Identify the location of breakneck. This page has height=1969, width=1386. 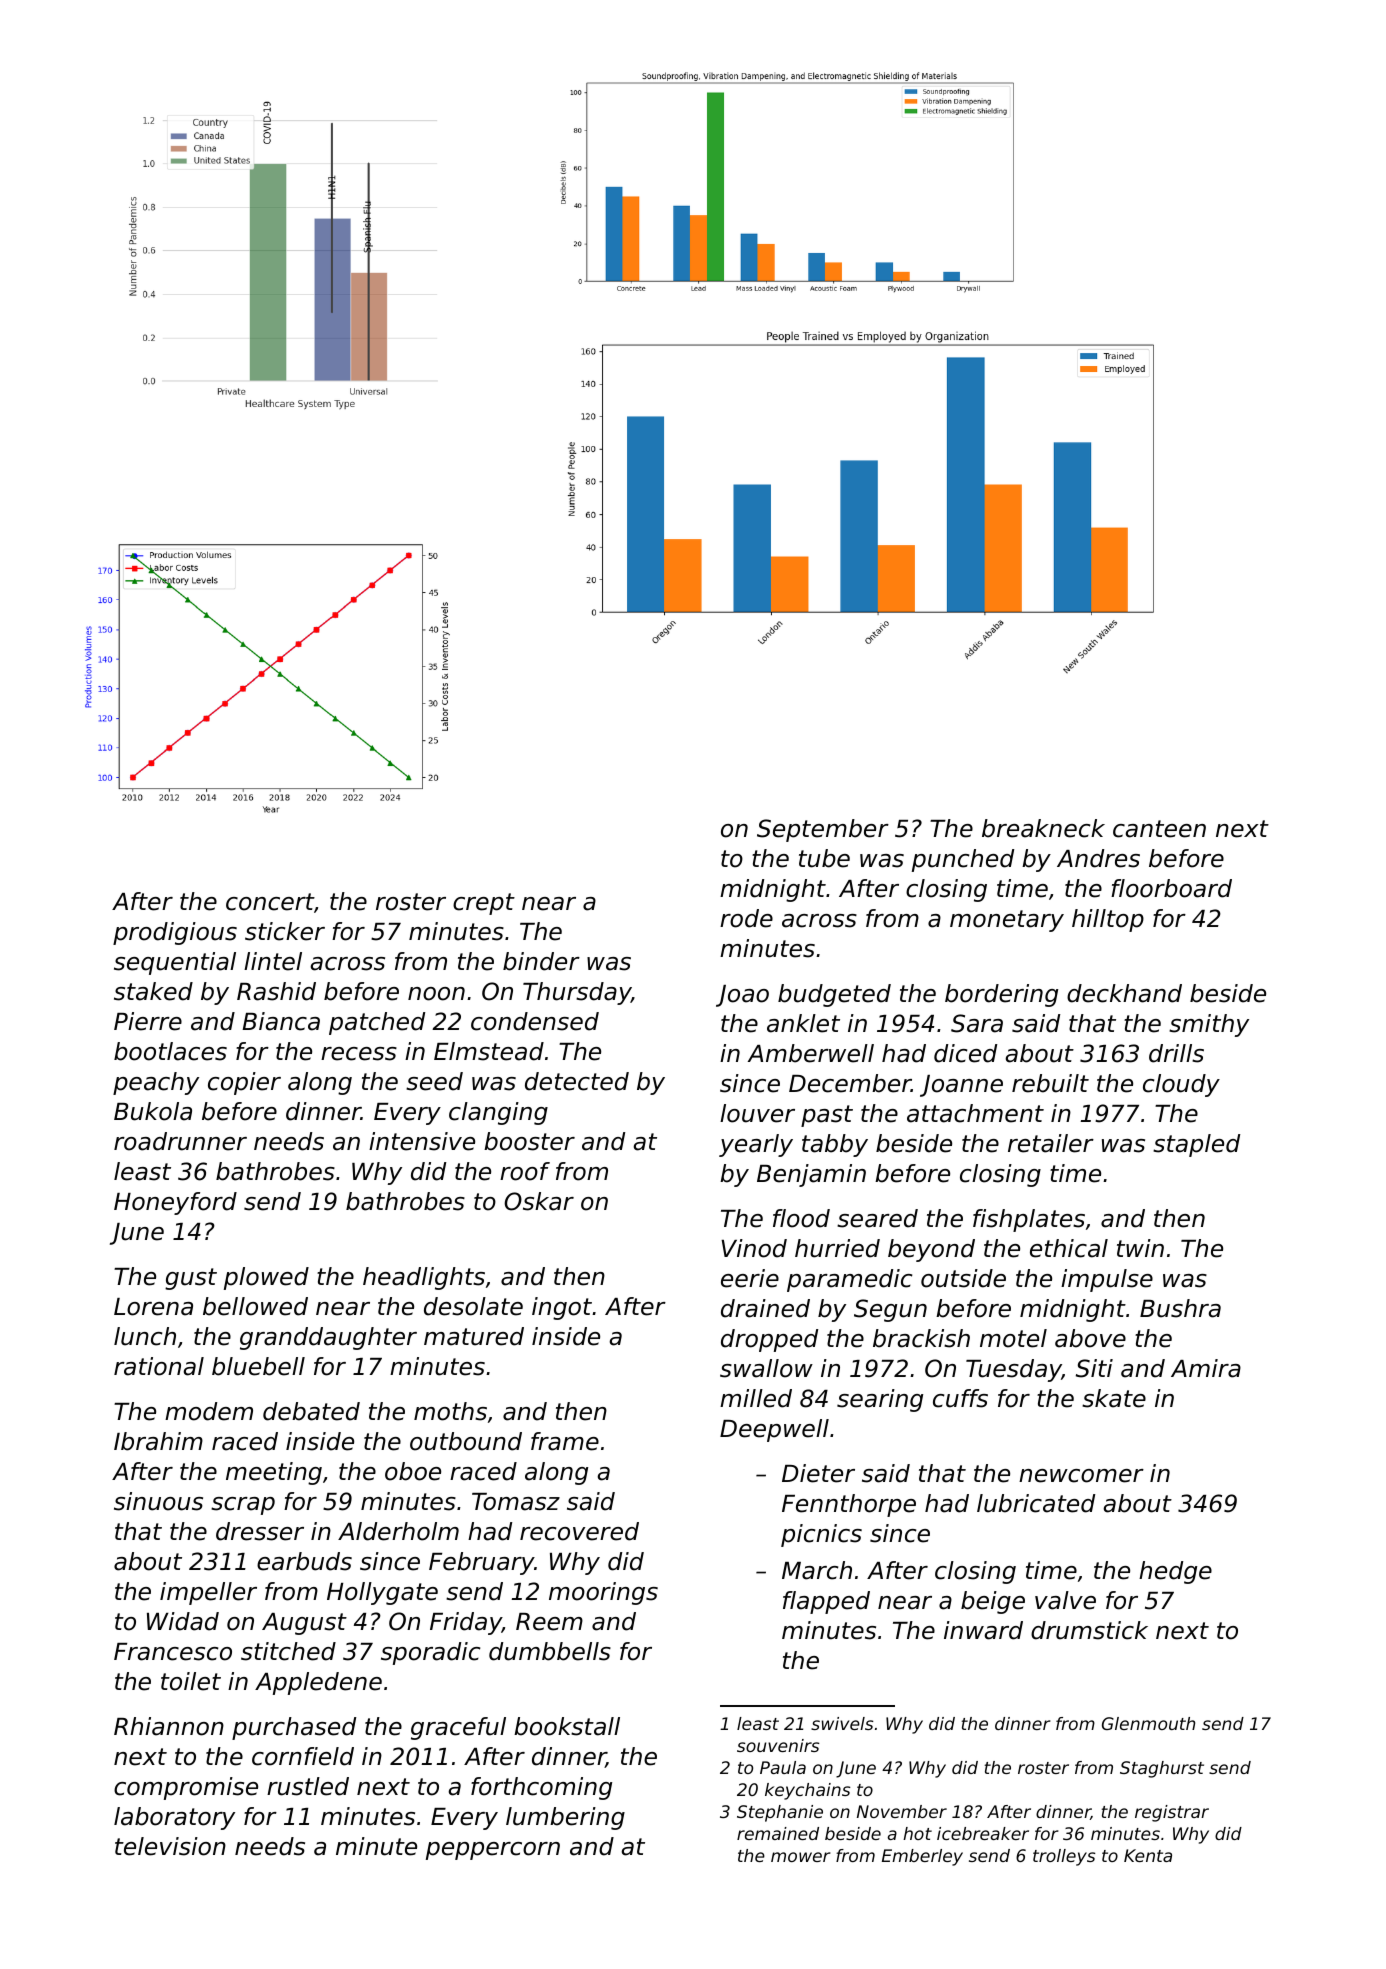
(1043, 828).
